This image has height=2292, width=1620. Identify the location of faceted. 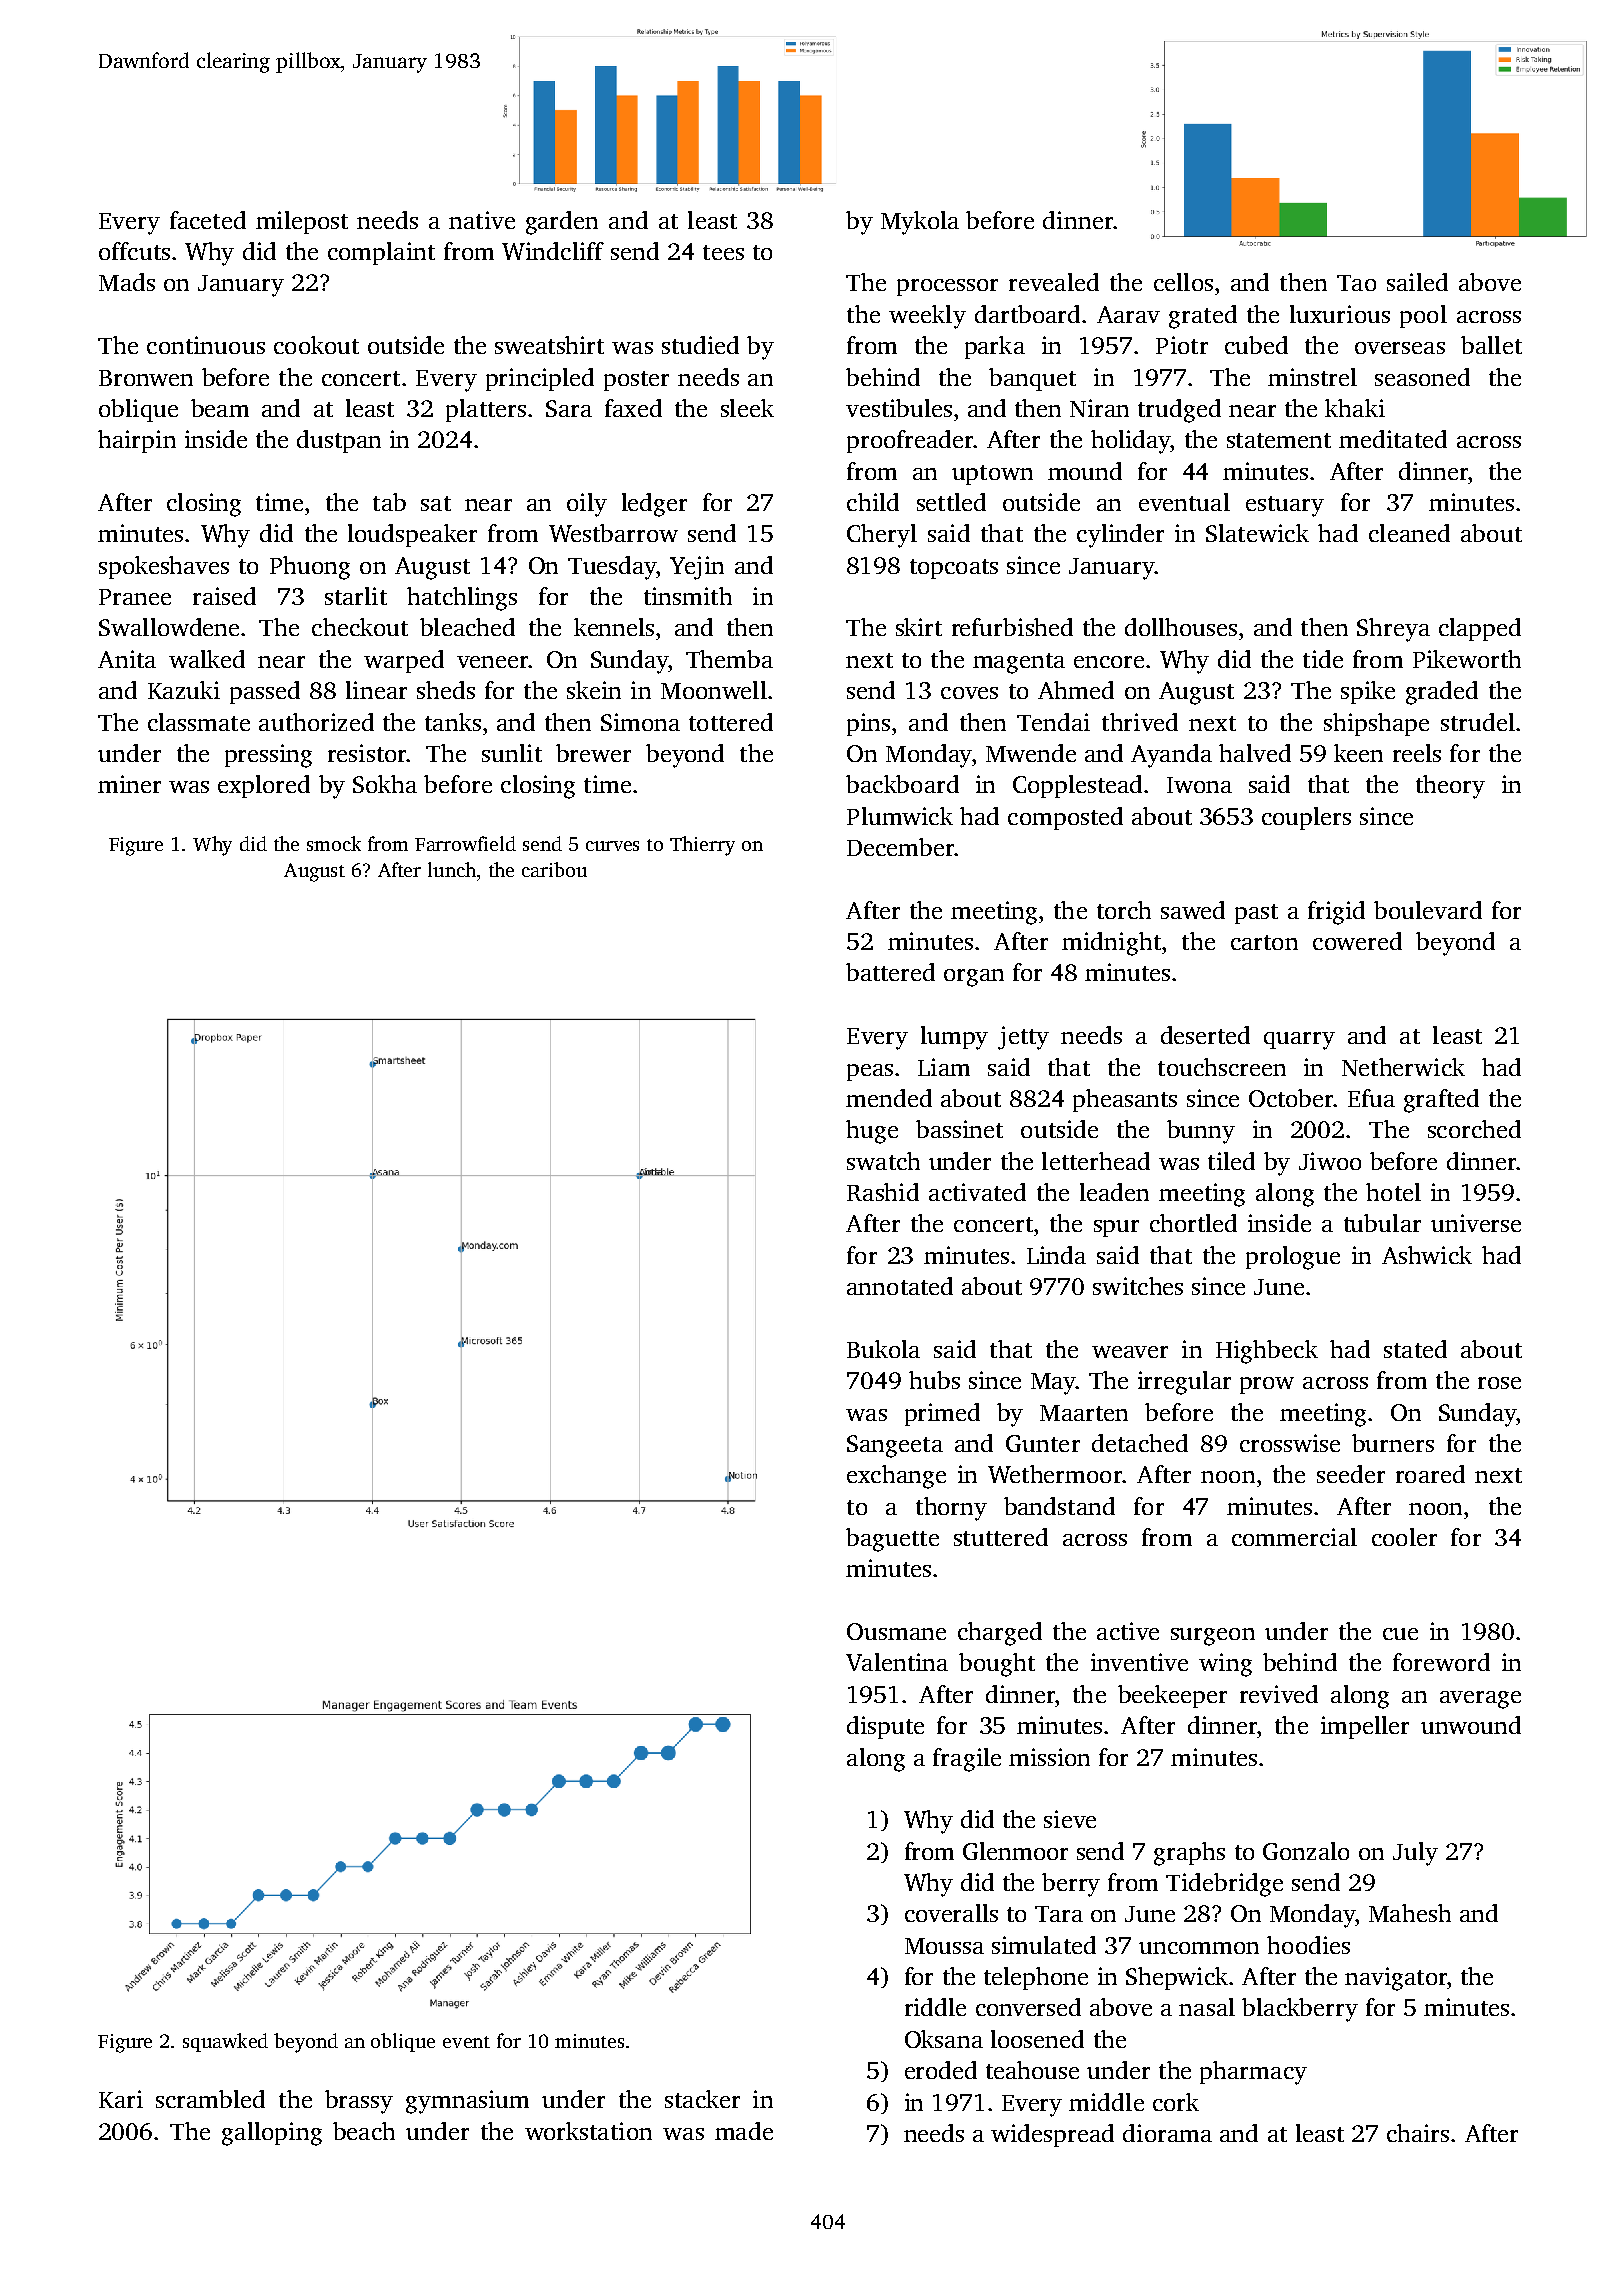
(208, 220).
